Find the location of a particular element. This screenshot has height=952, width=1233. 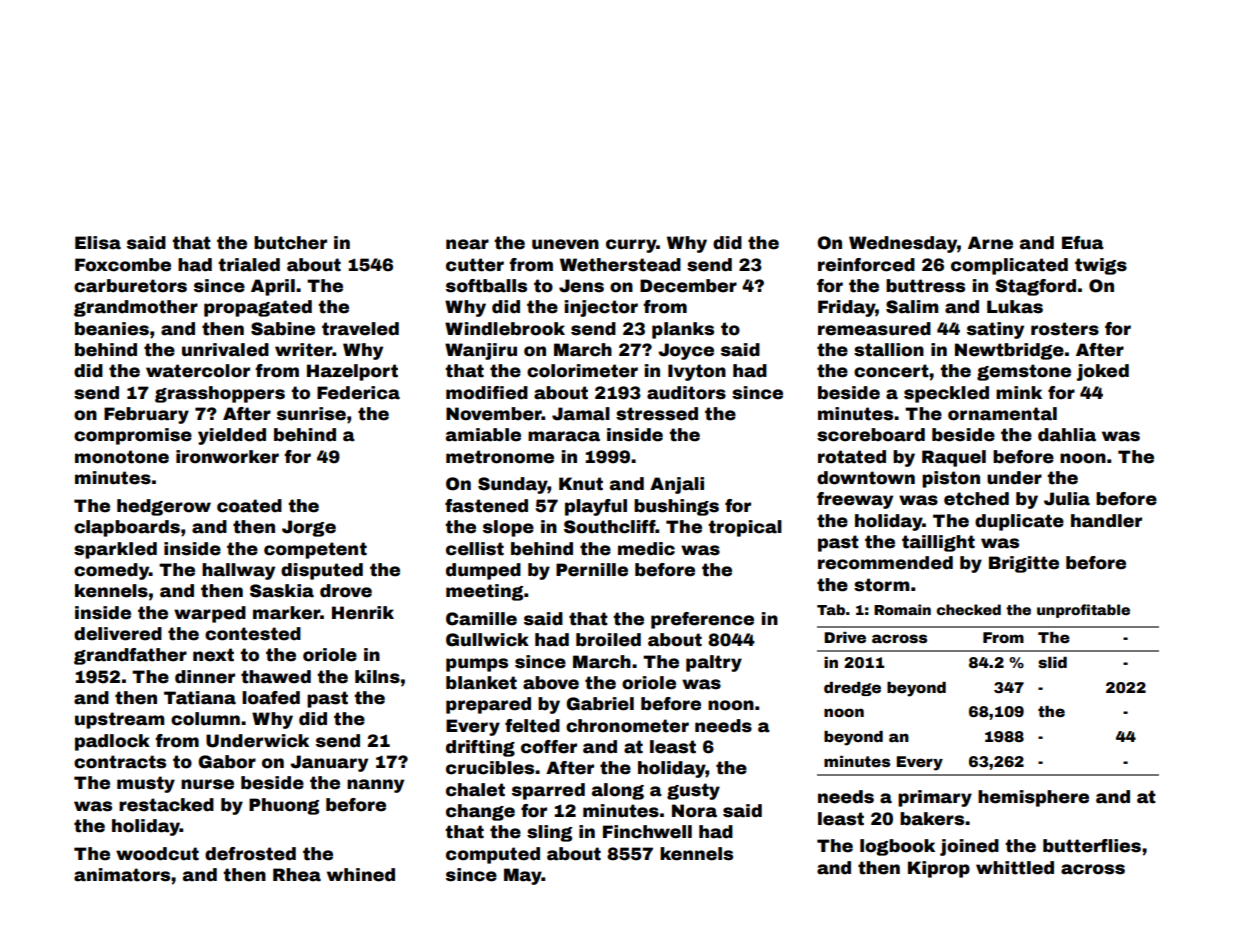

loafed is located at coordinates (271, 698).
